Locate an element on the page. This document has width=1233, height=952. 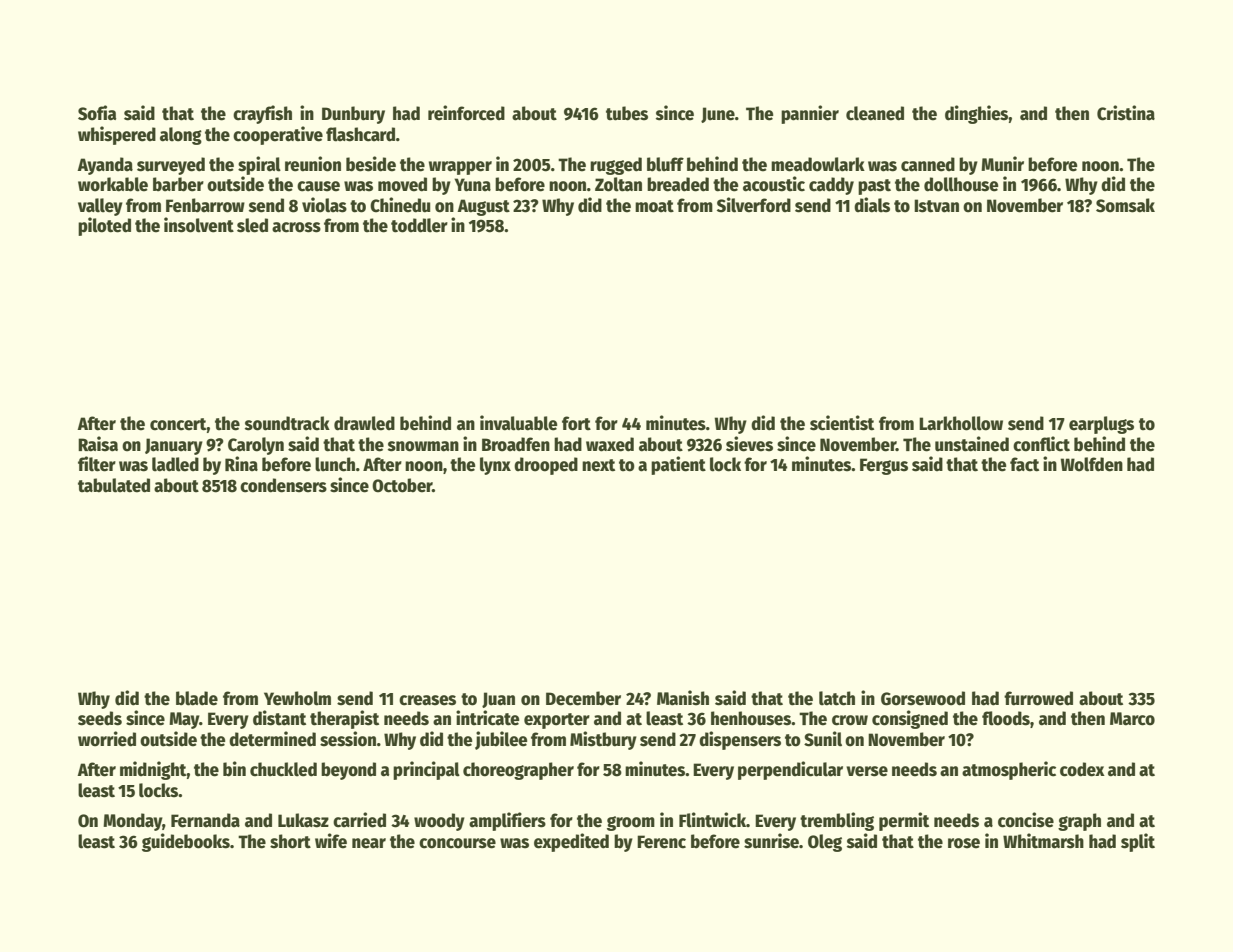
Cristina is located at coordinates (1126, 113).
